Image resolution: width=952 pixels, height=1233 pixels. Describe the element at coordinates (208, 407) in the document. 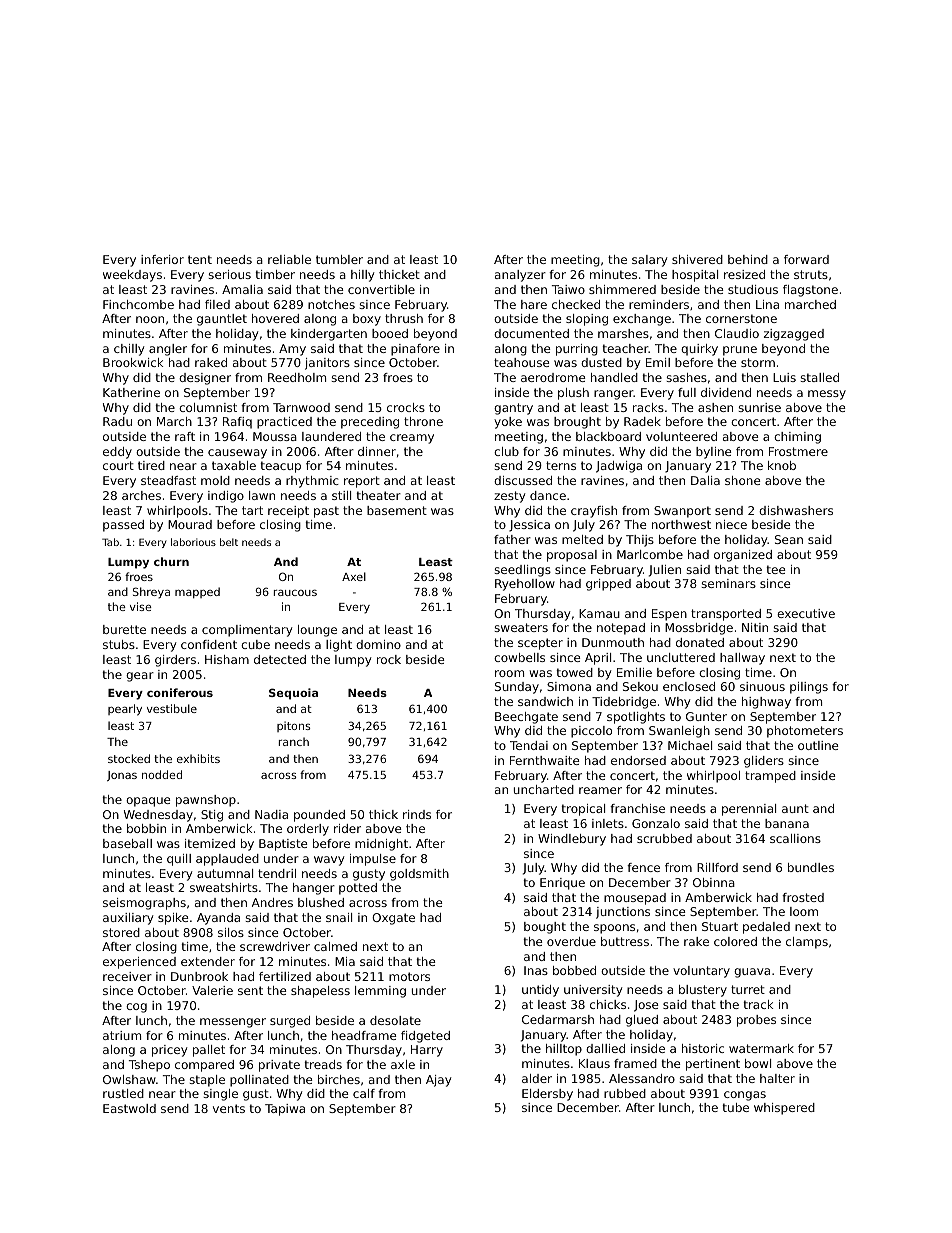

I see `columnist` at that location.
